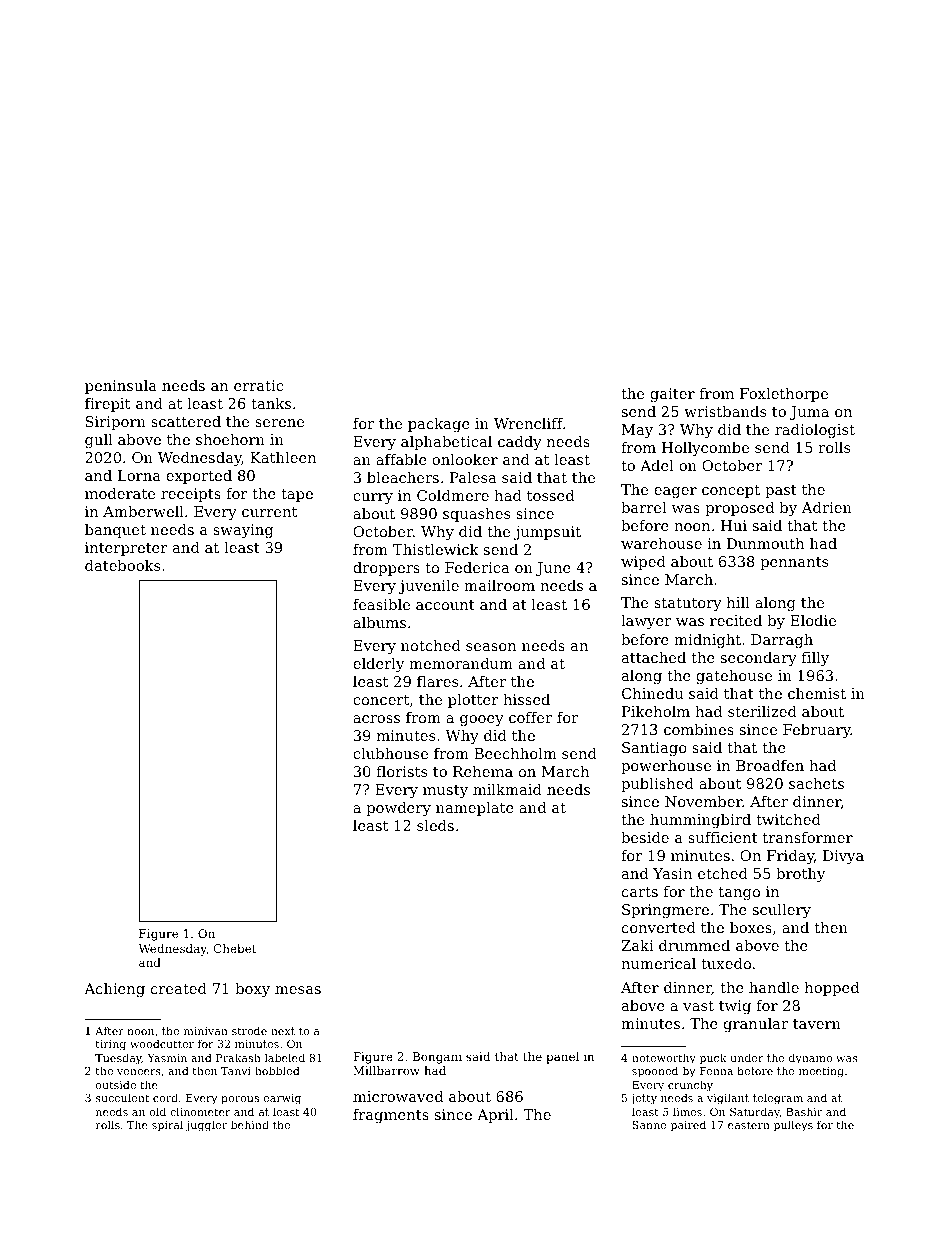  I want to click on across, so click(376, 719).
